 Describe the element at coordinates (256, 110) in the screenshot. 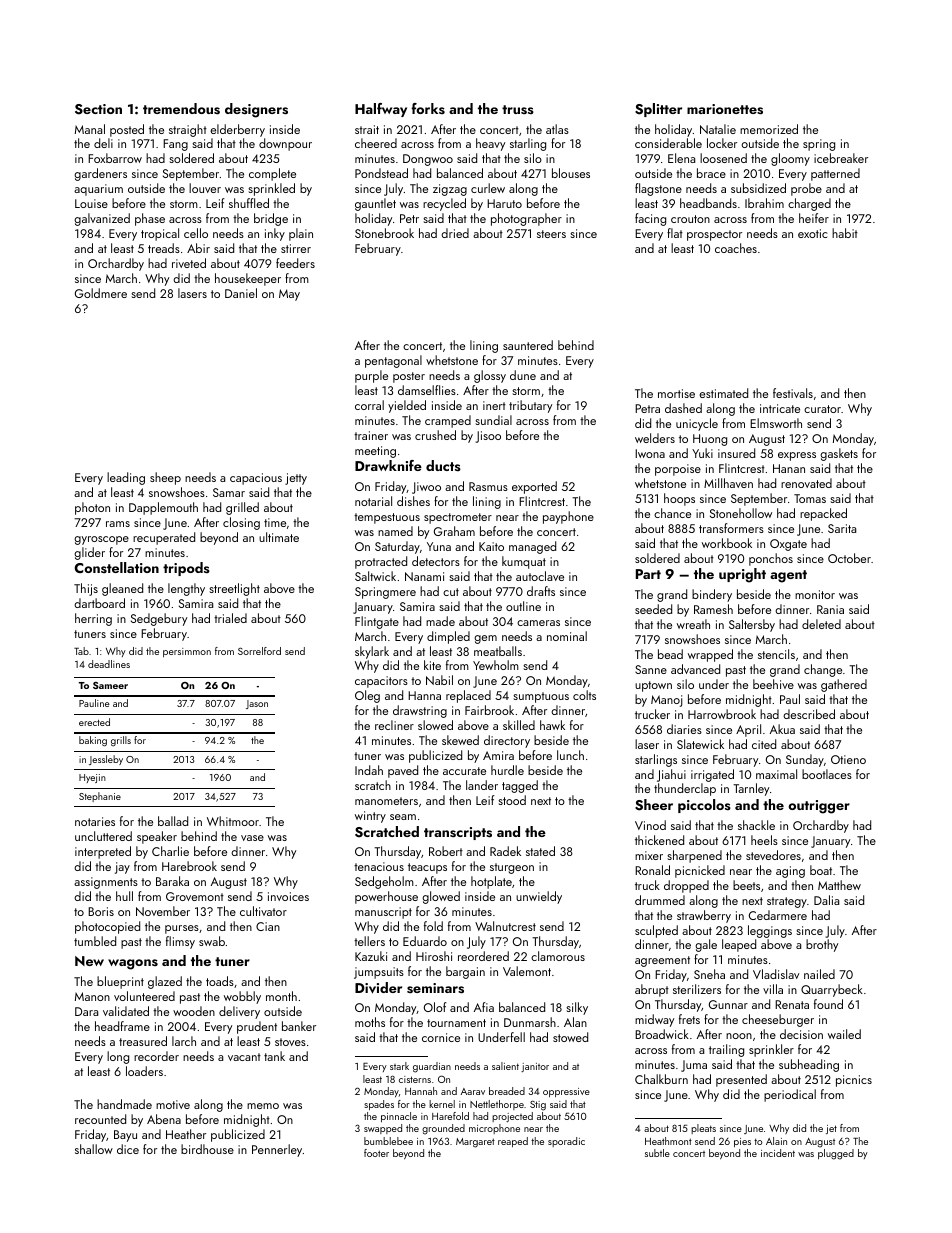

I see `designers` at that location.
